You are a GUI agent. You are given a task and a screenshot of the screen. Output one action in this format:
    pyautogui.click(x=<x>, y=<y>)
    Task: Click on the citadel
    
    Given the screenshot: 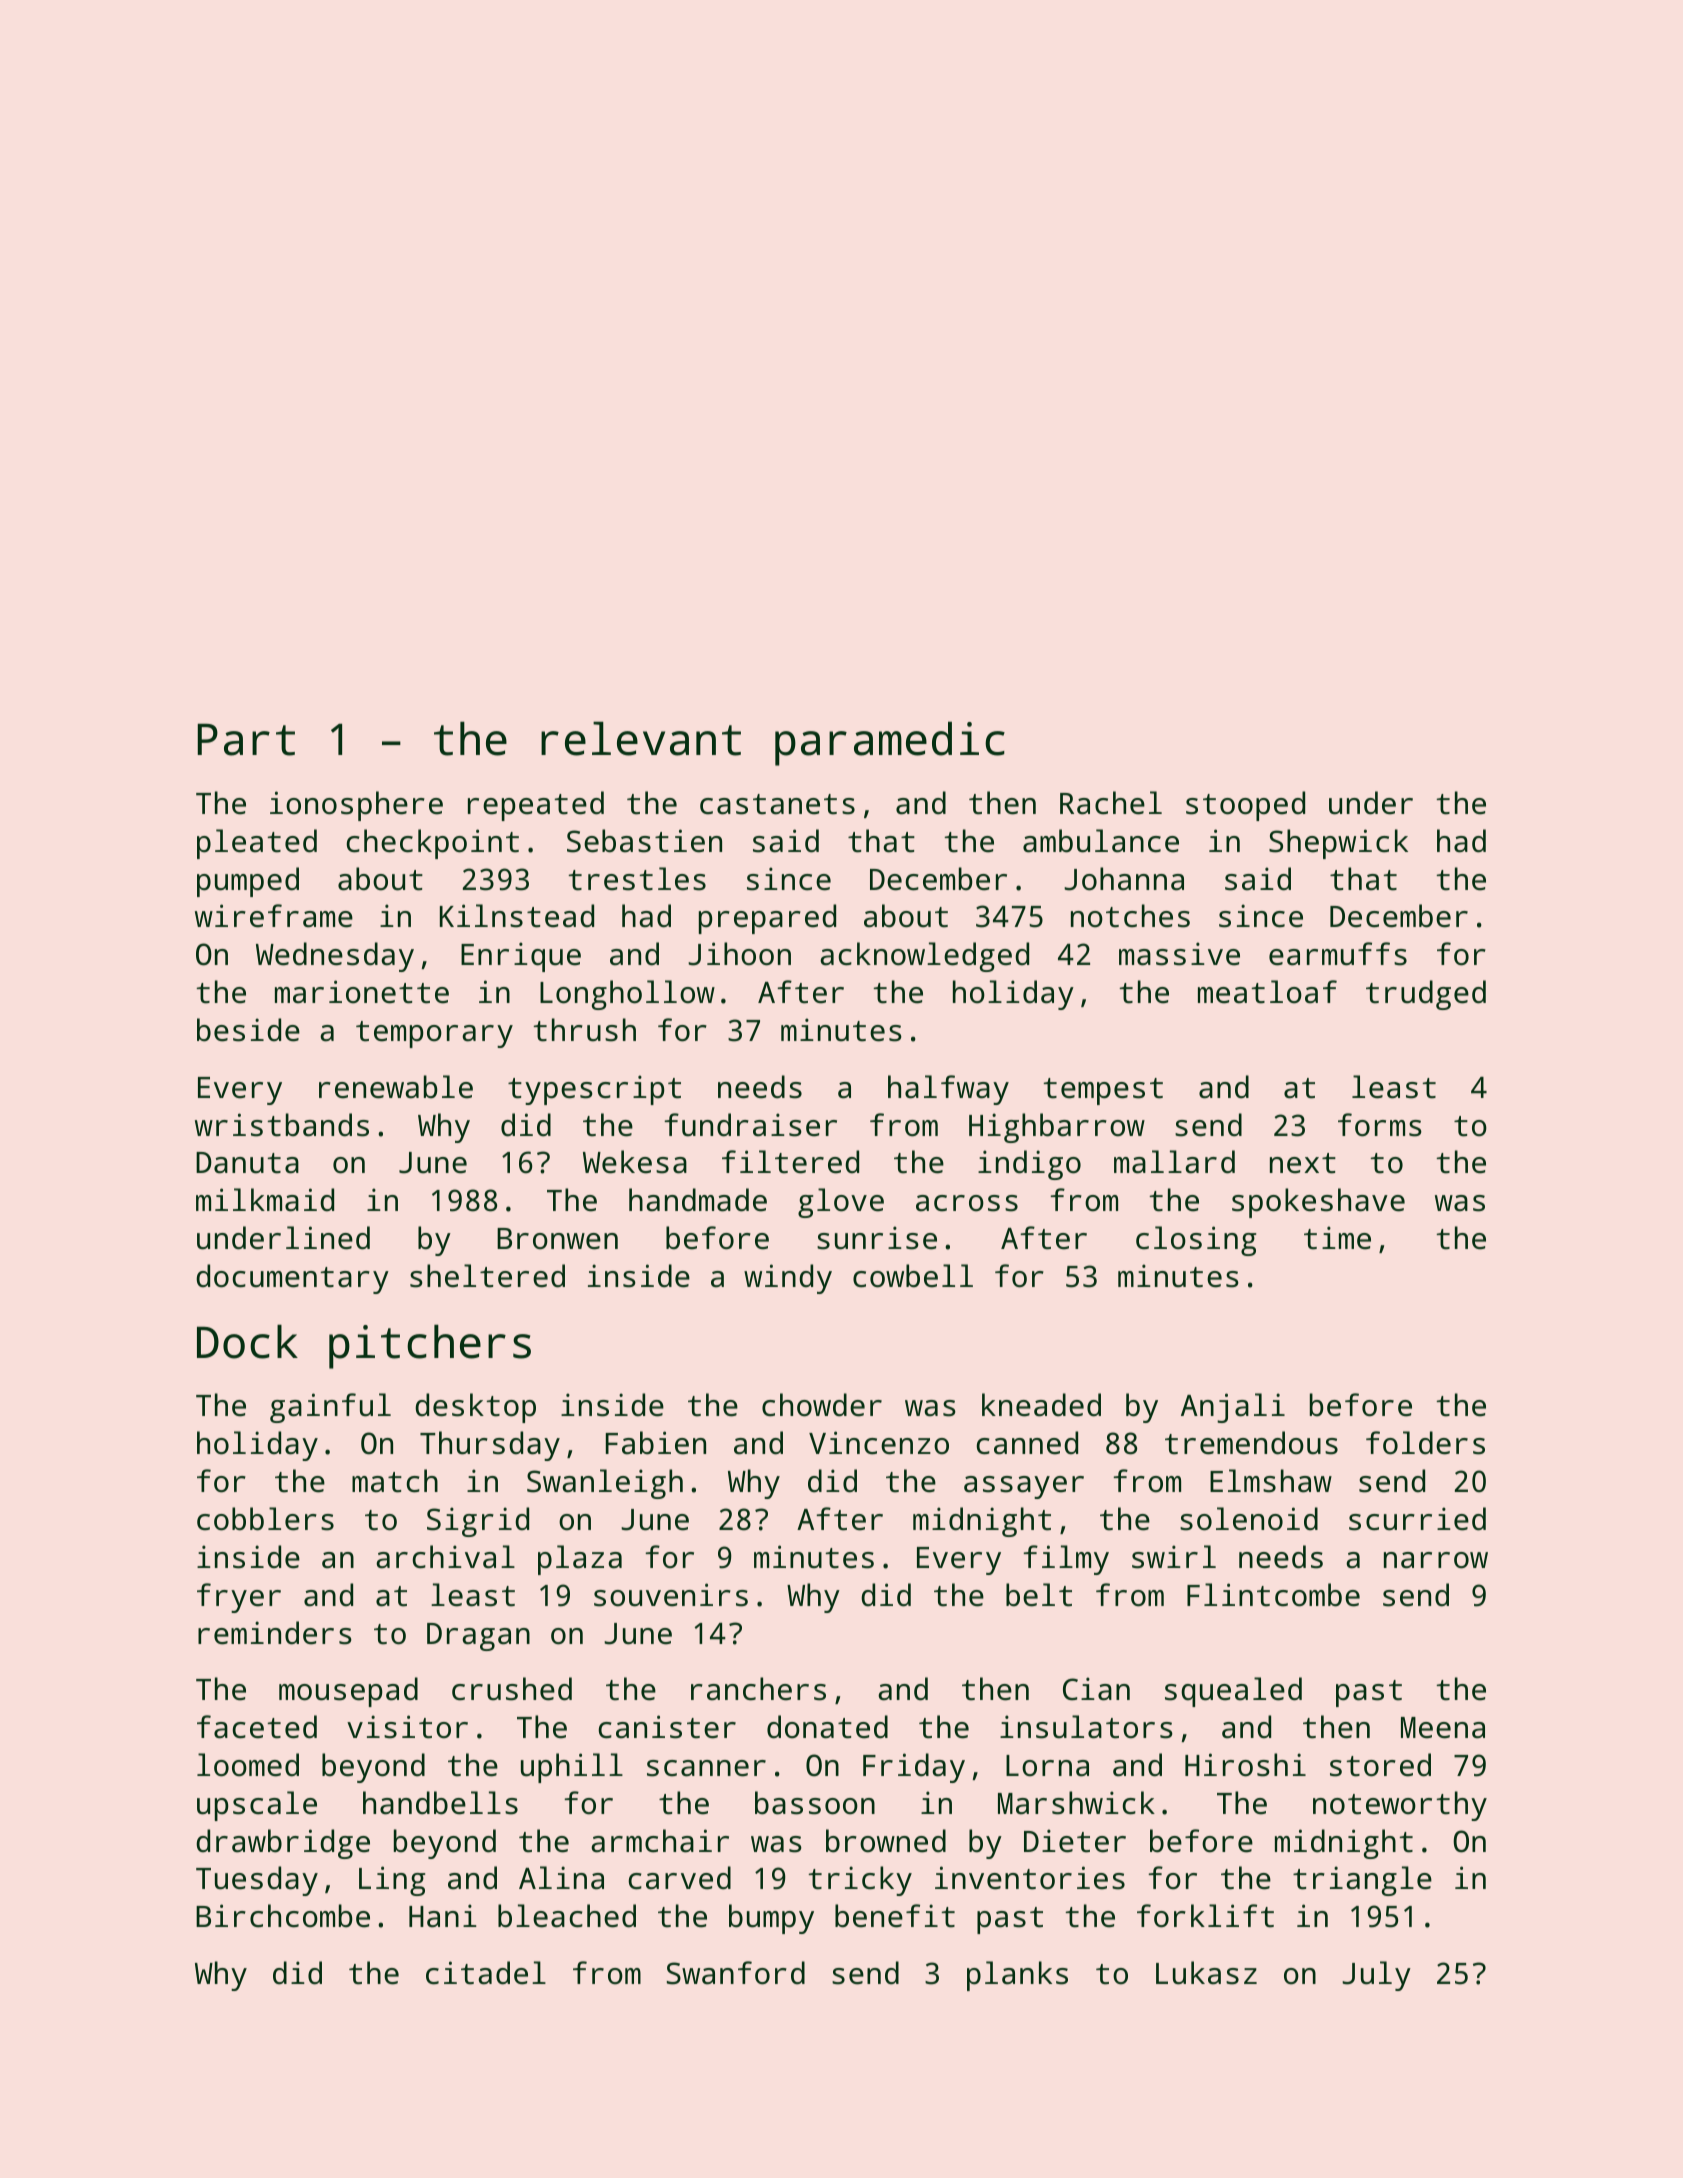 What is the action you would take?
    pyautogui.click(x=486, y=1973)
